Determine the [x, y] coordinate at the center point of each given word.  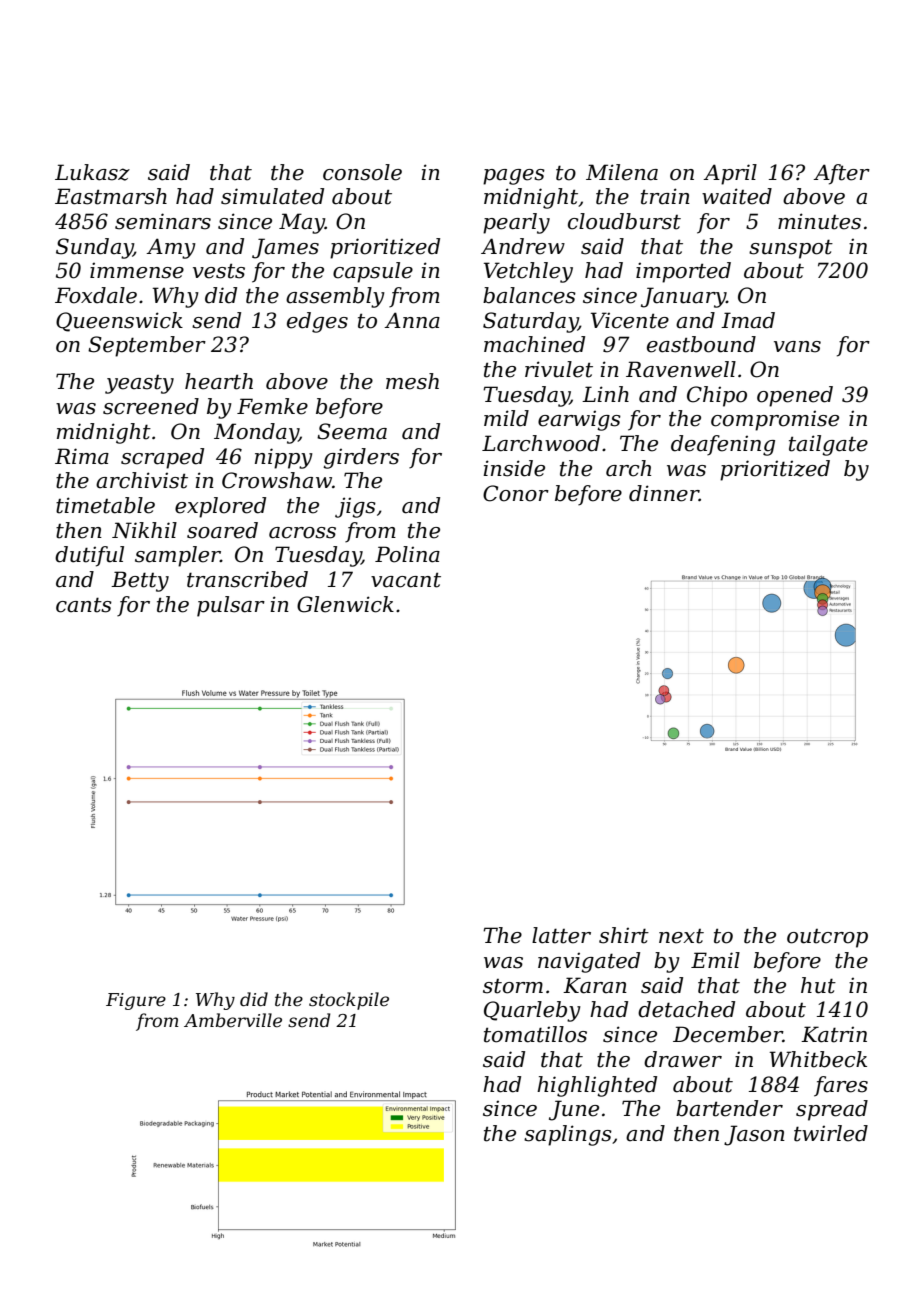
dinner [664, 493]
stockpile [349, 1001]
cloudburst [624, 221]
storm [513, 986]
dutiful [89, 556]
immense [137, 271]
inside [514, 468]
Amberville [233, 1020]
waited [737, 196]
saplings [568, 1135]
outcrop [827, 938]
